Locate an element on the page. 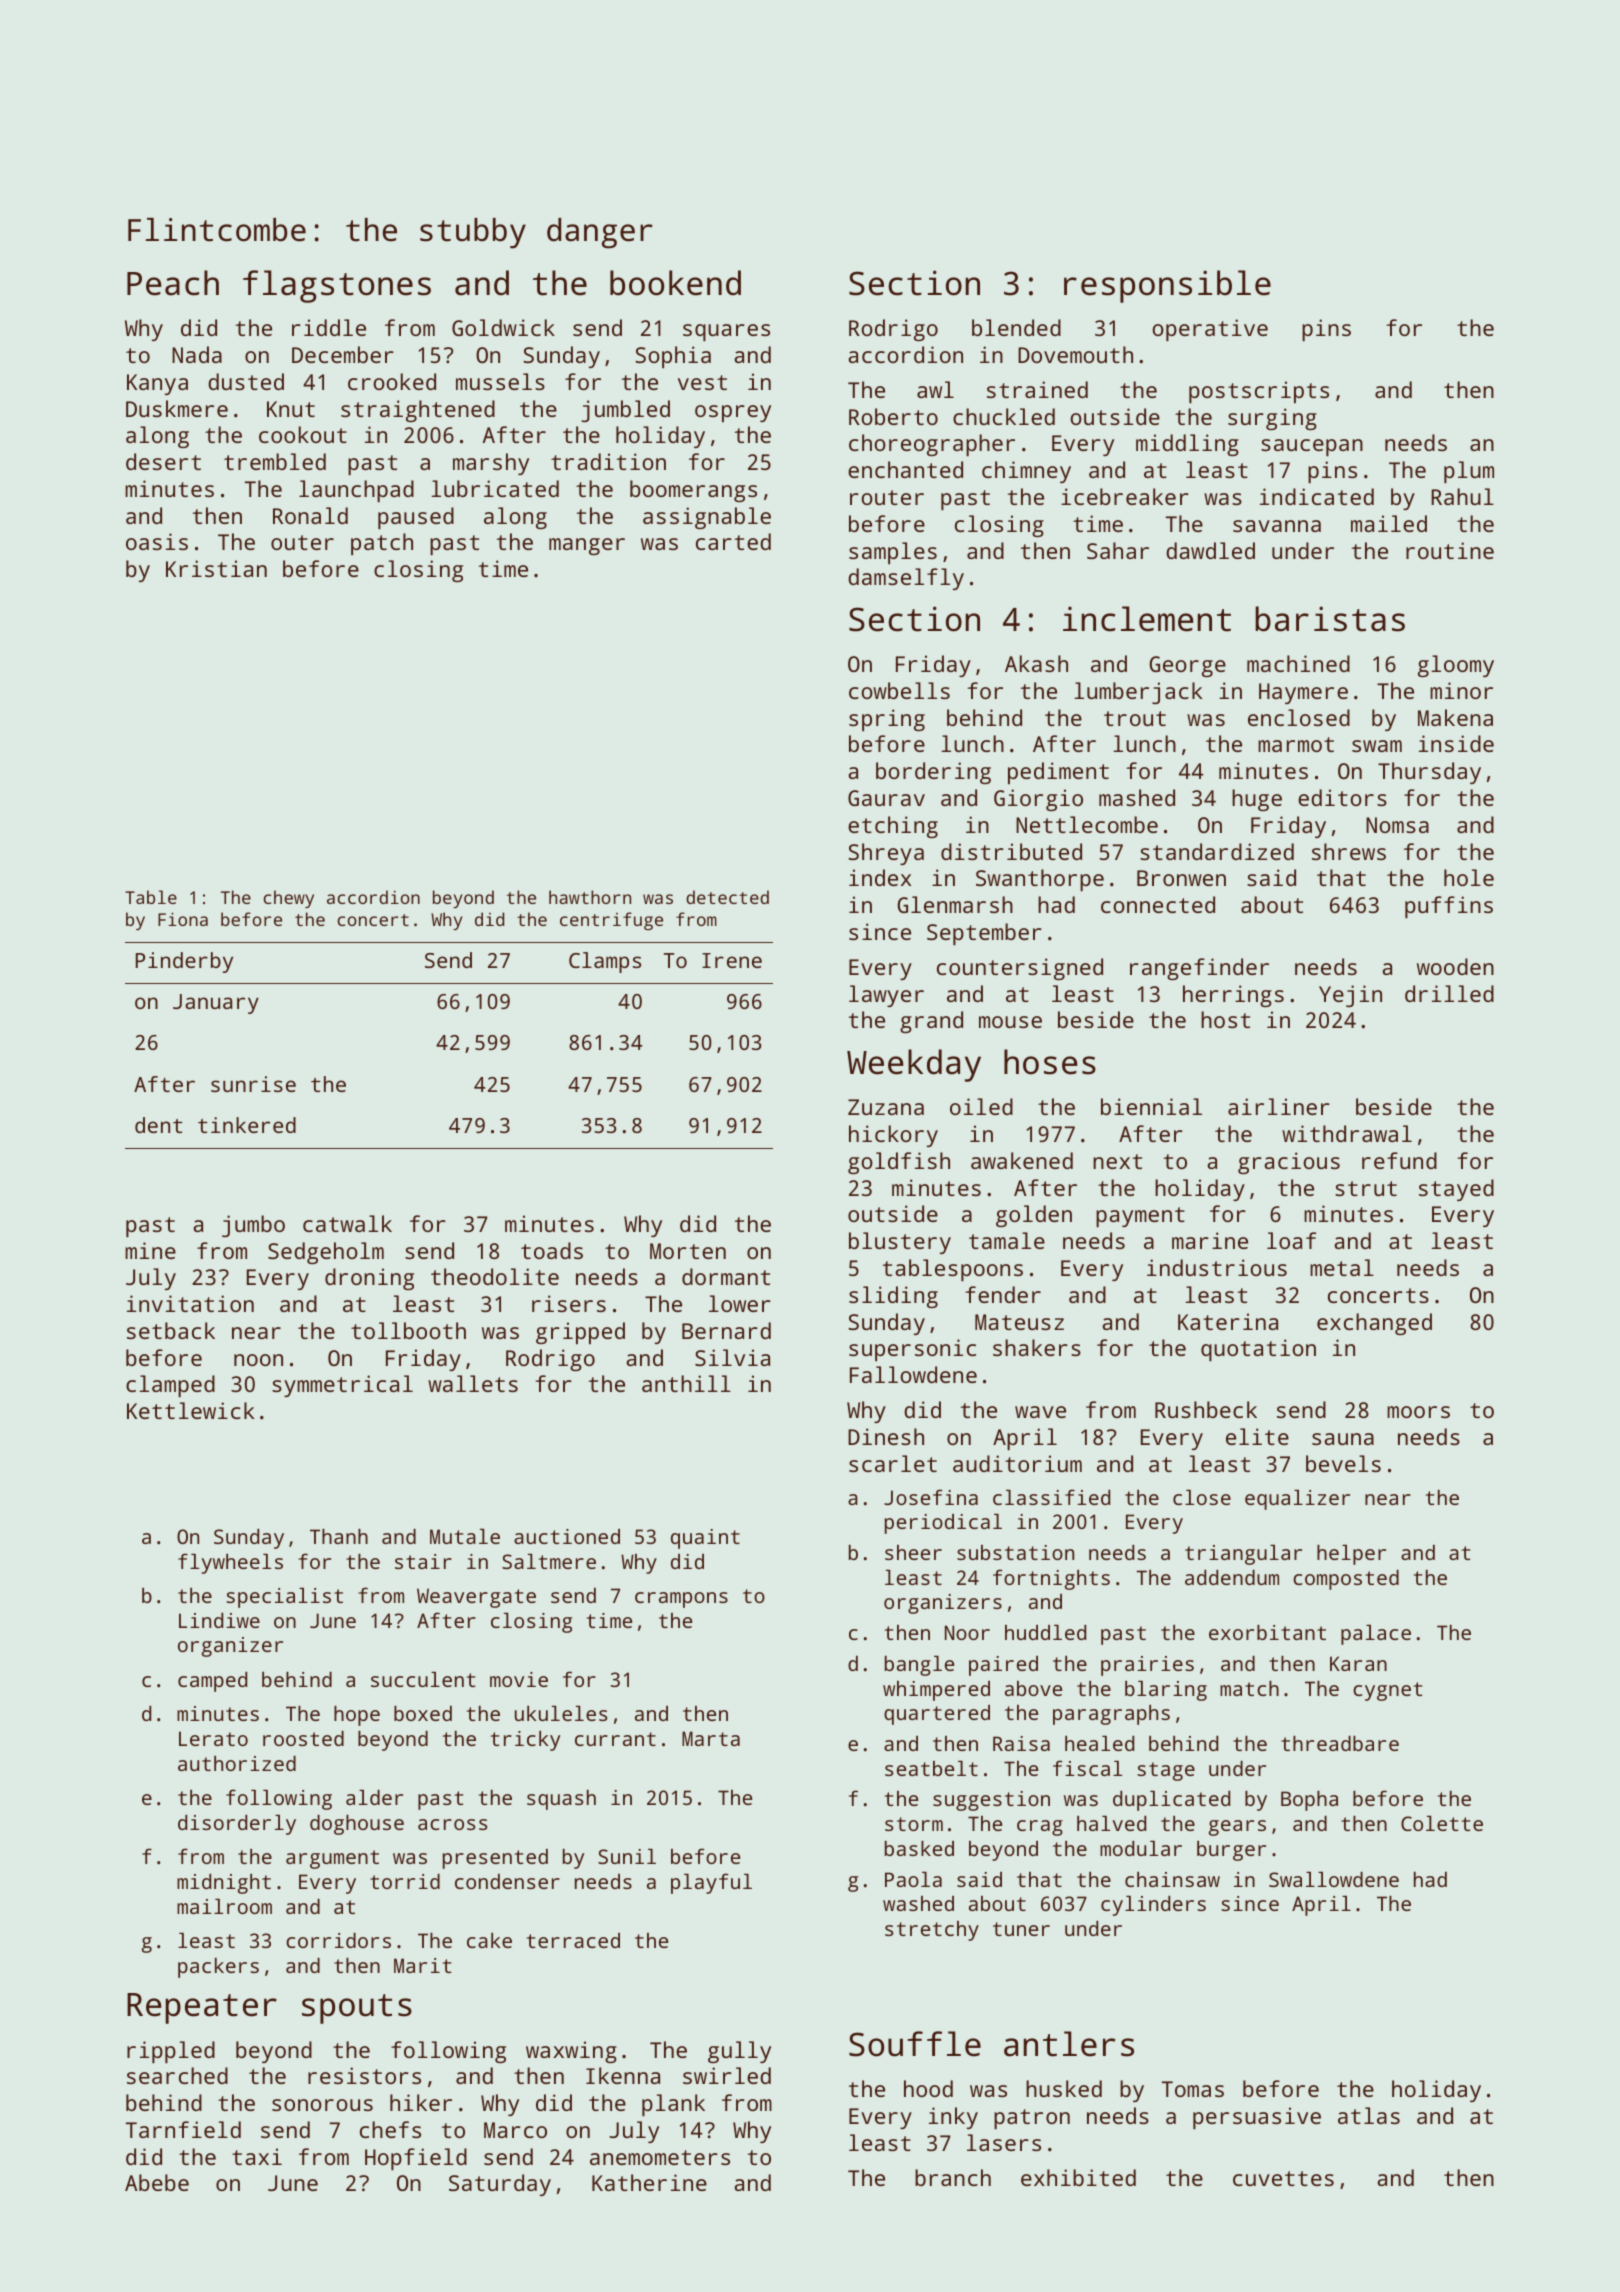  squares is located at coordinates (726, 332).
